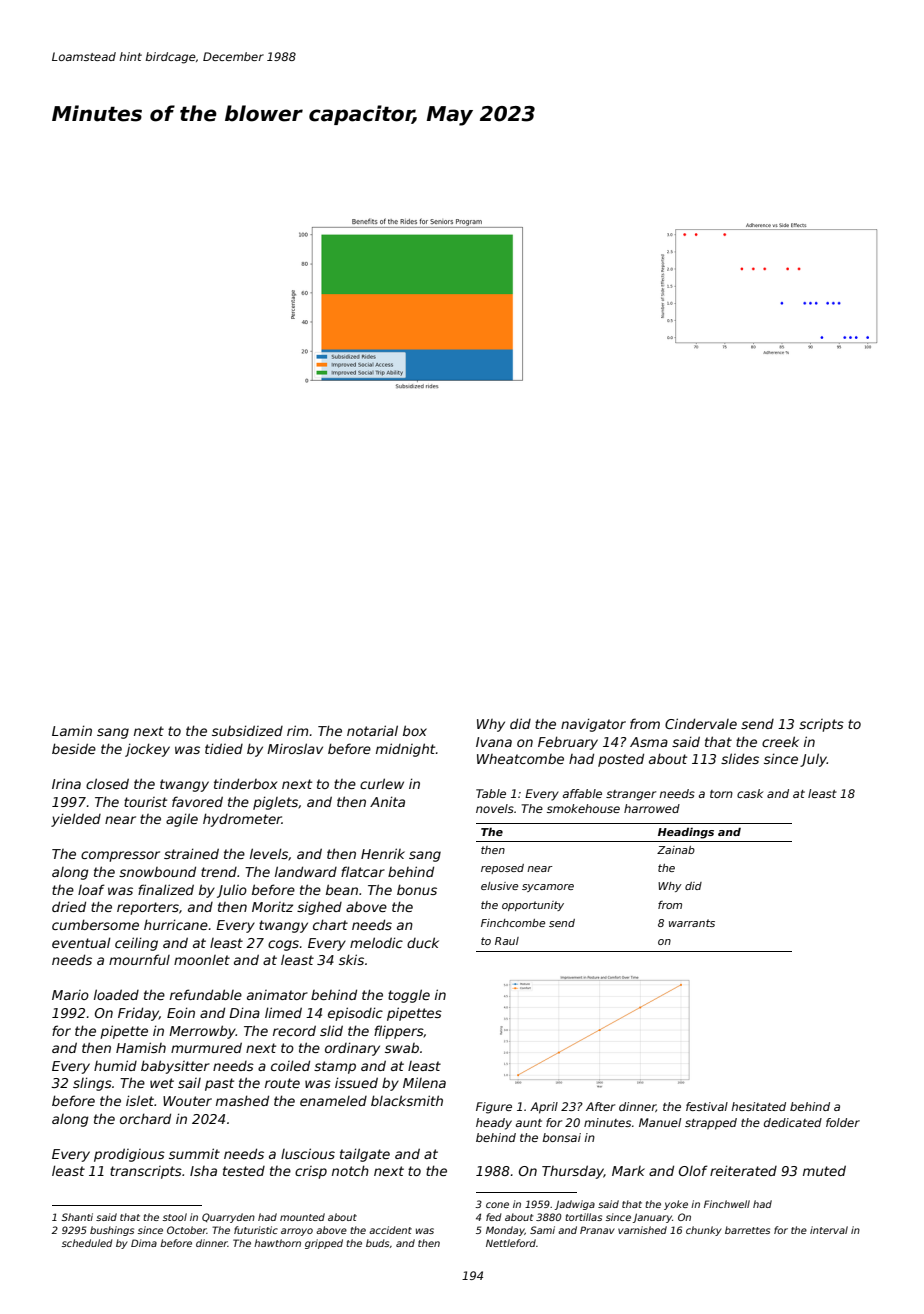 The height and width of the document is (1314, 924). What do you see at coordinates (66, 783) in the document?
I see `Irina` at bounding box center [66, 783].
